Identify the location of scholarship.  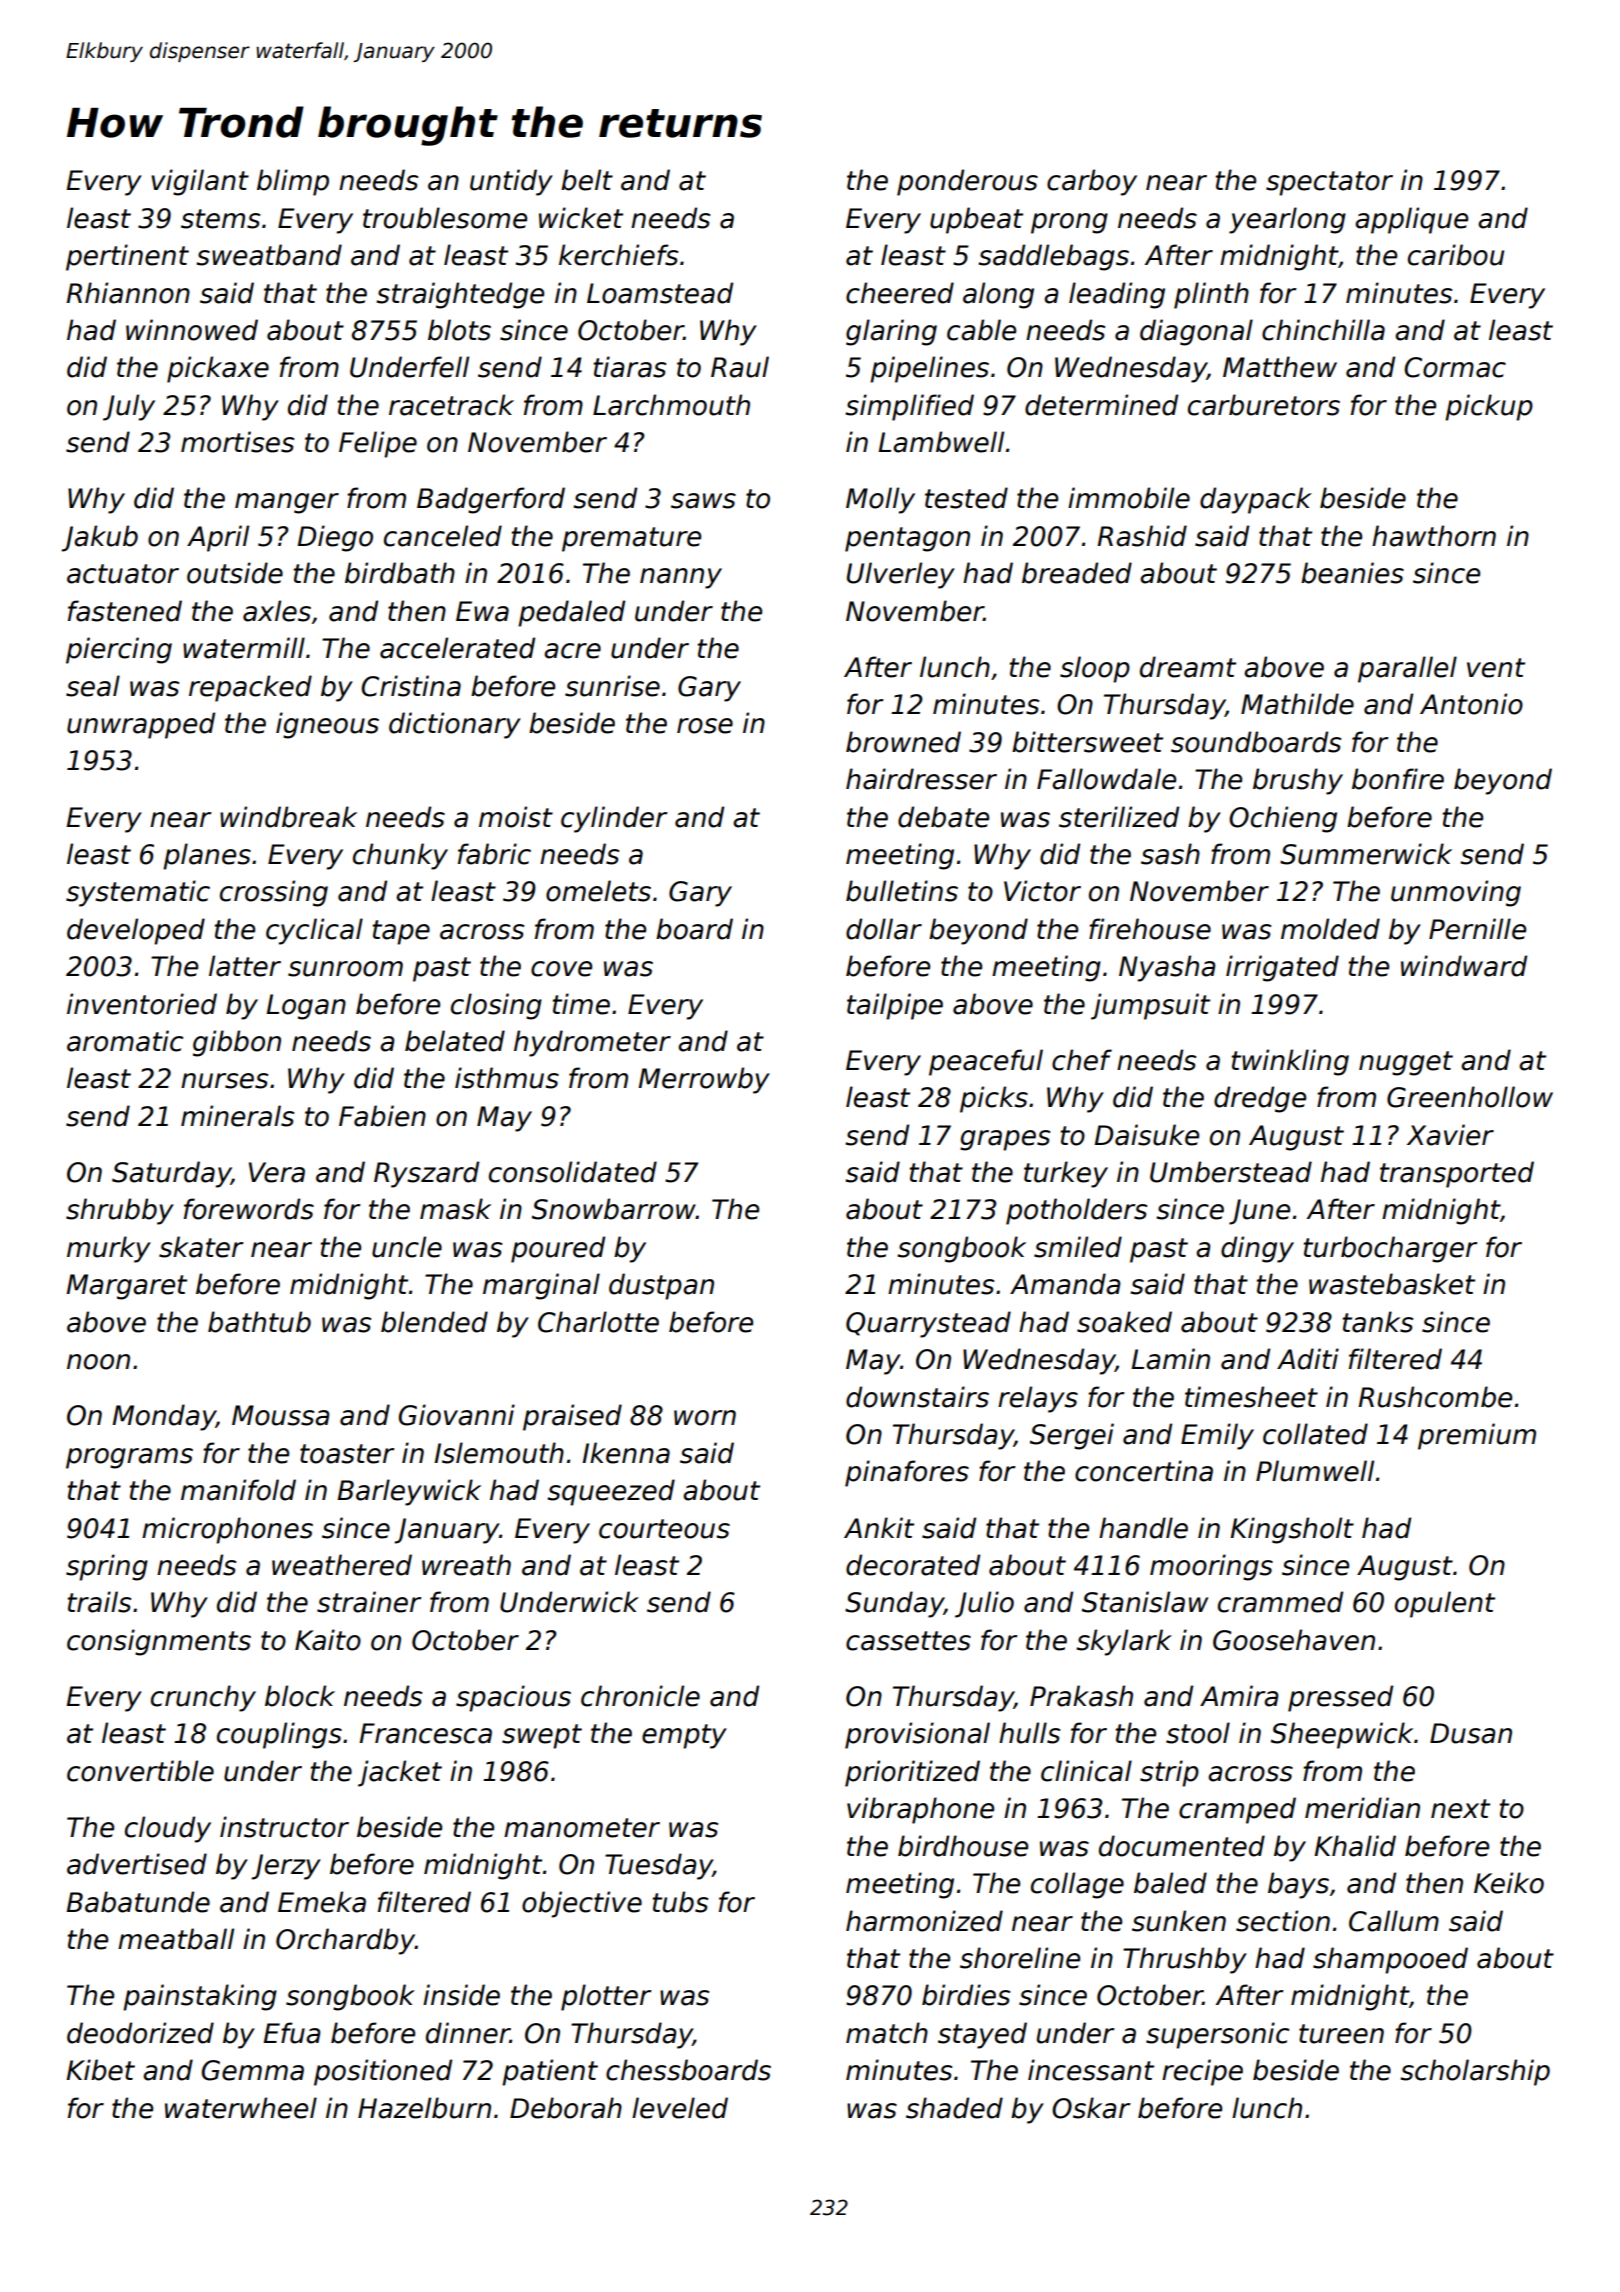
(1475, 2072).
